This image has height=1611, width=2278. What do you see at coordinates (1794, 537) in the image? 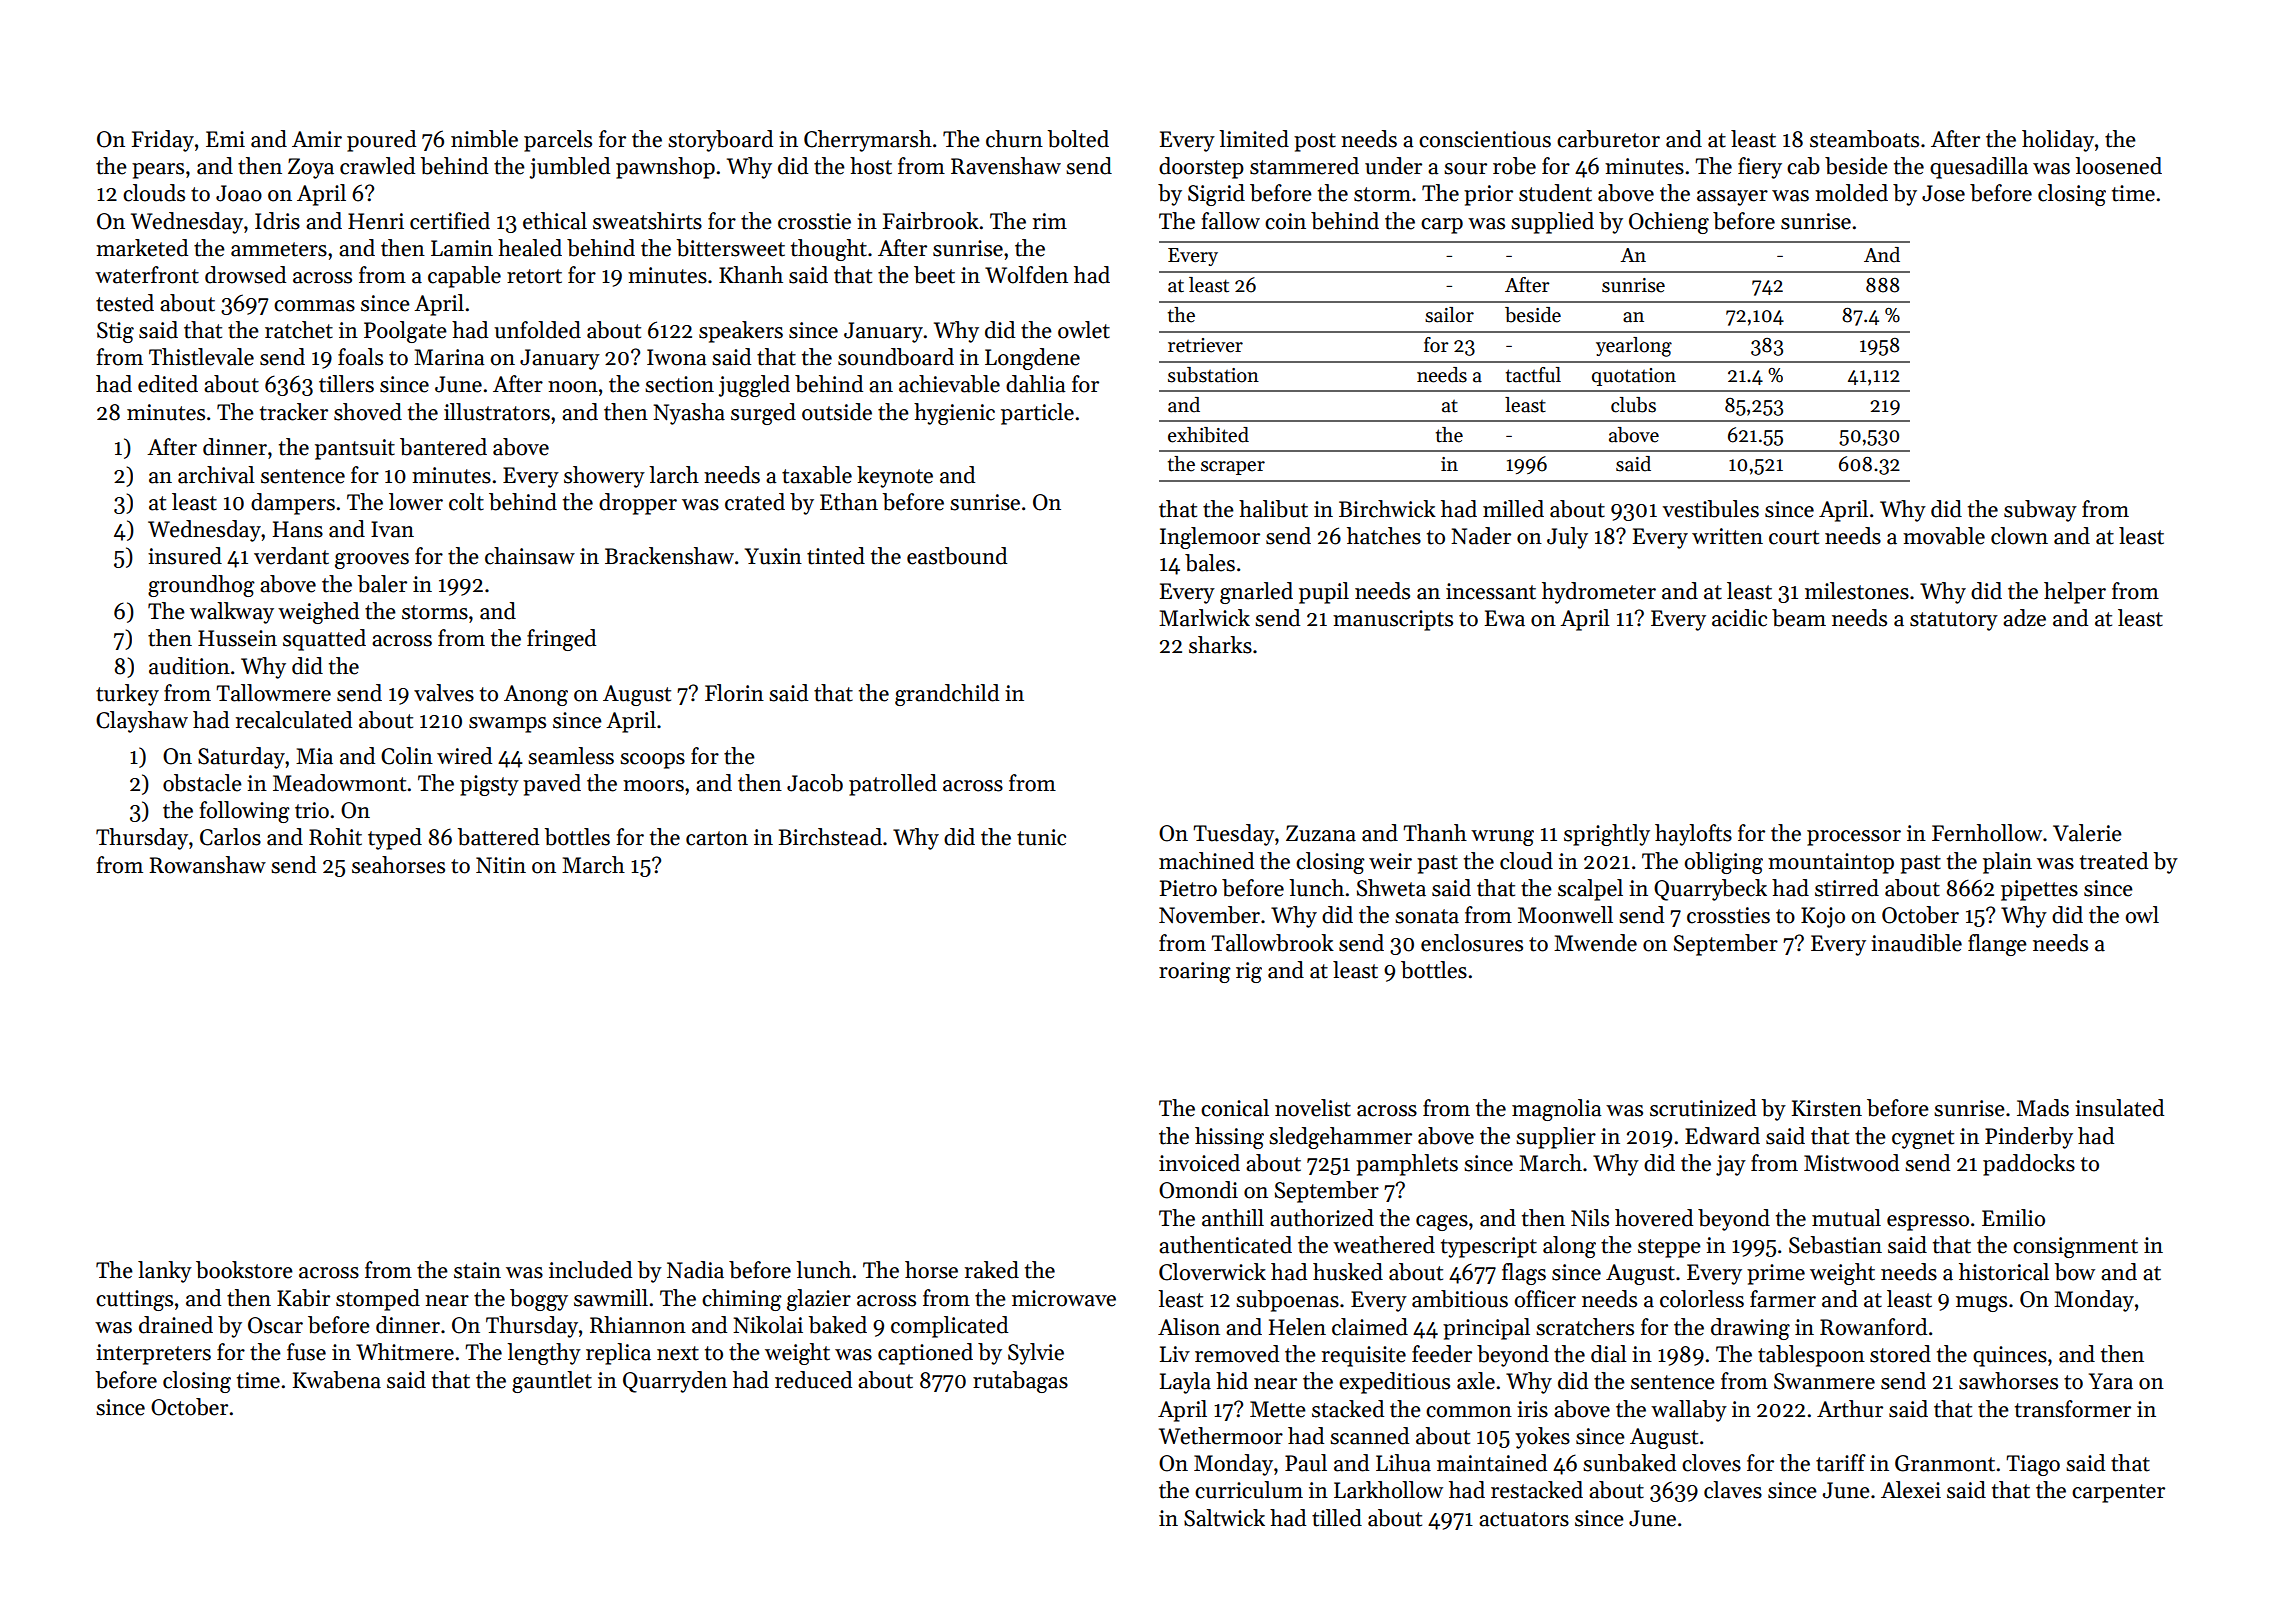
I see `court` at bounding box center [1794, 537].
